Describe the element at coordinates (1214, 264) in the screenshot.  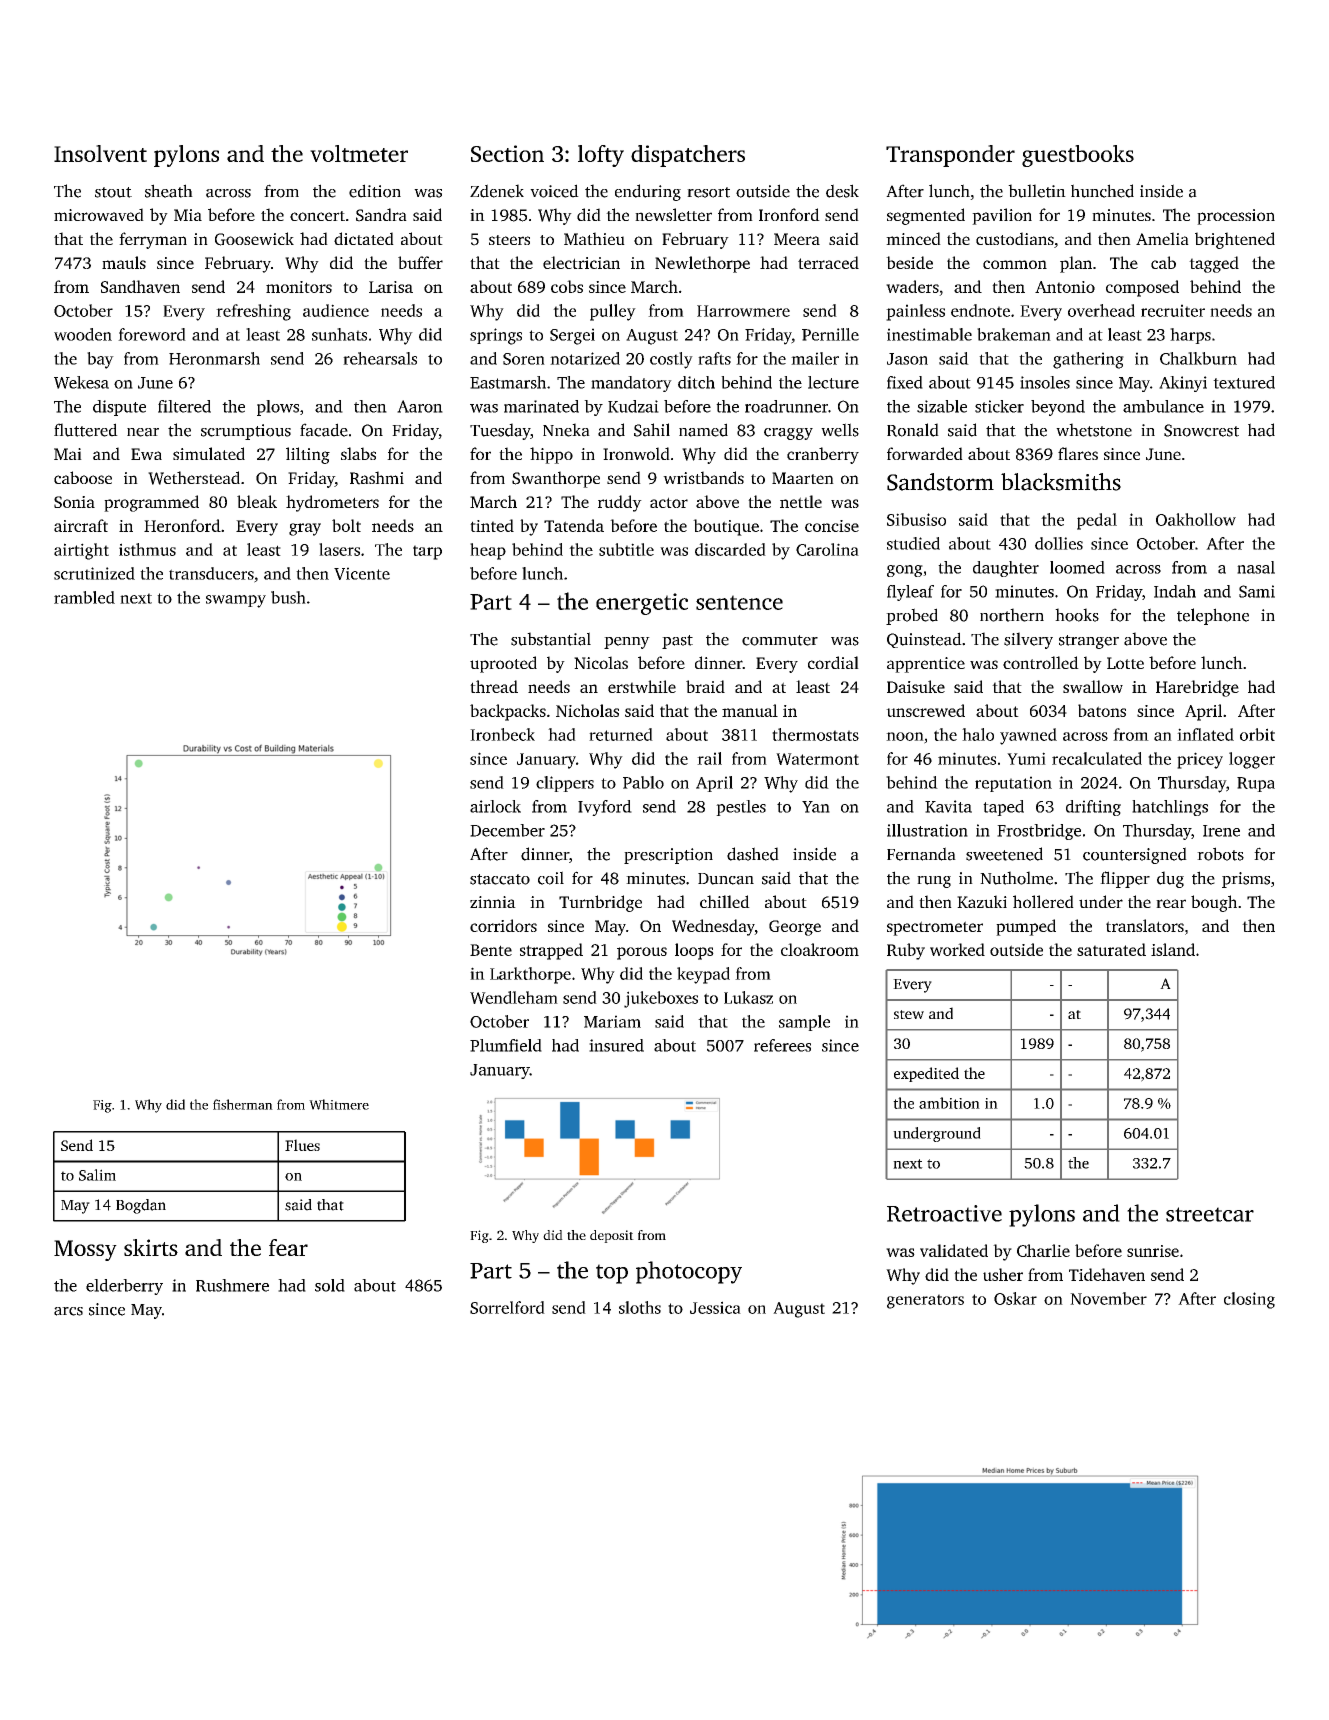
I see `tagged` at that location.
